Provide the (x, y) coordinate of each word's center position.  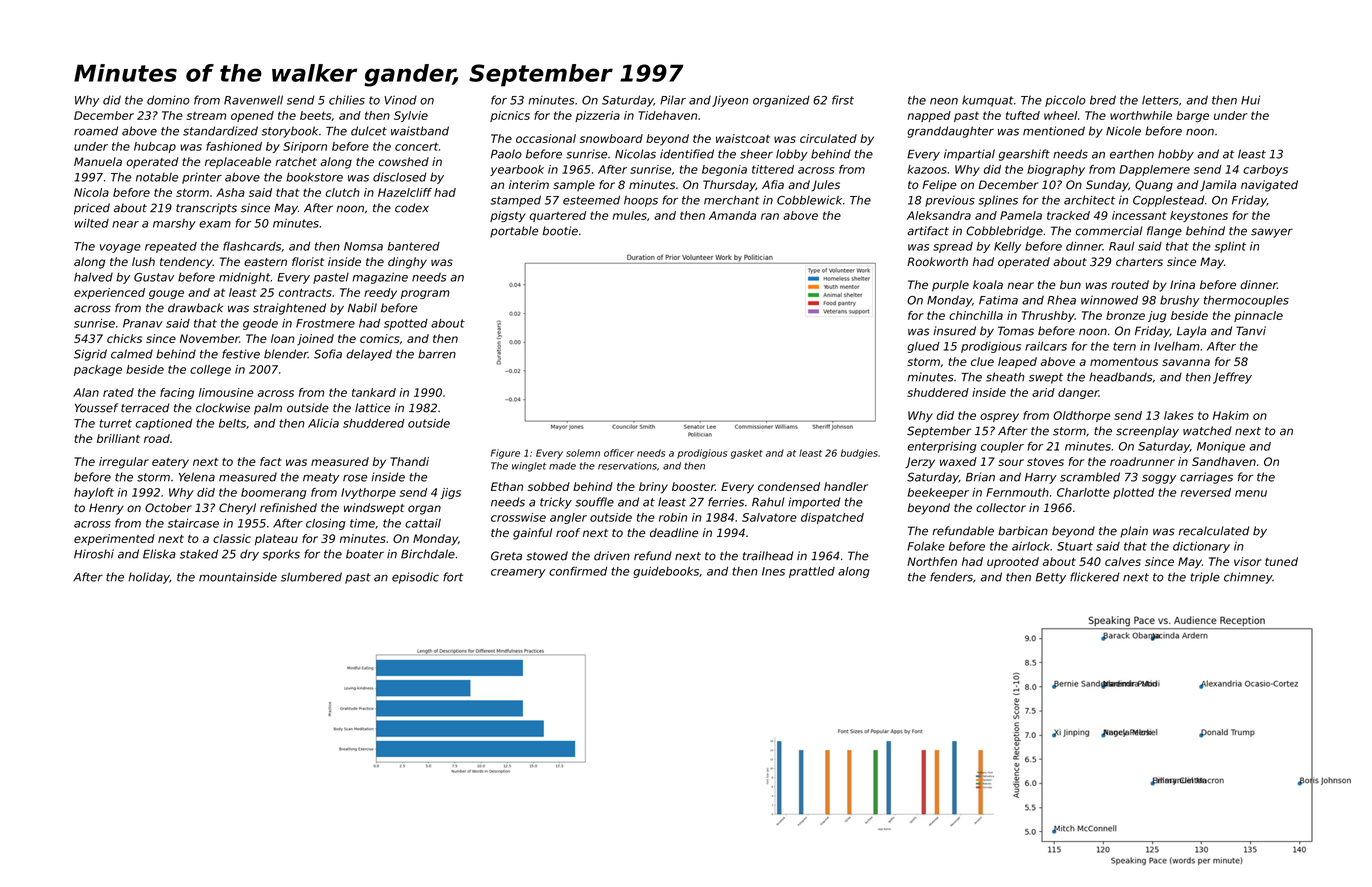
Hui (1250, 100)
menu (1251, 493)
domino (168, 100)
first (843, 100)
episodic (415, 578)
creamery (518, 573)
